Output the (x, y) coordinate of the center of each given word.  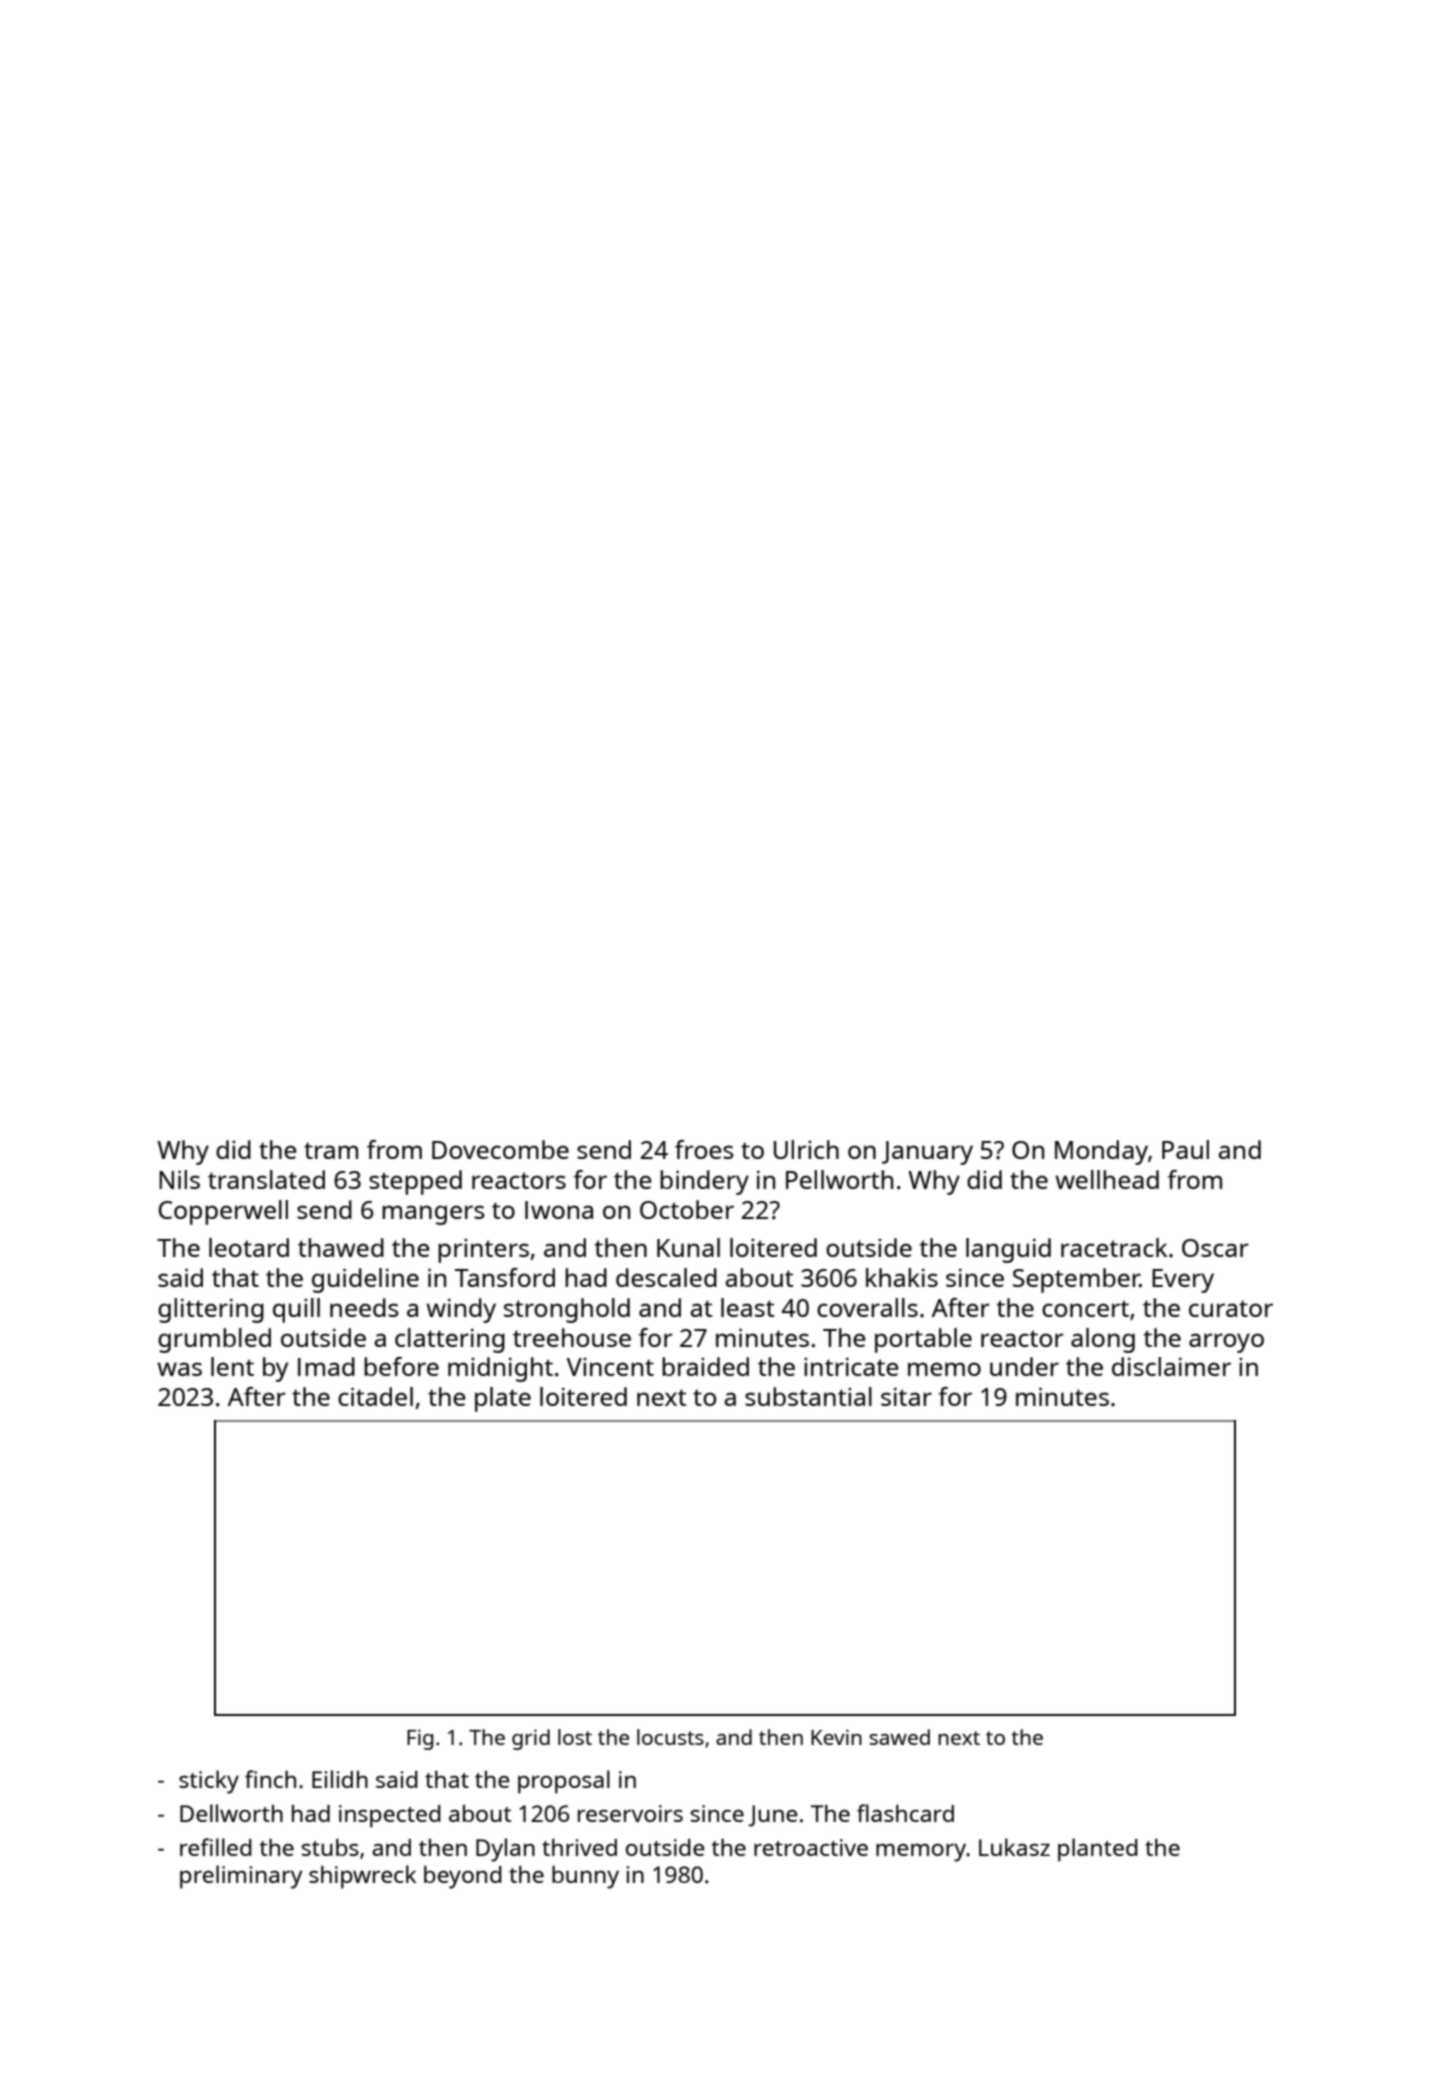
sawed (899, 1737)
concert (1085, 1308)
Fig (420, 1739)
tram (331, 1150)
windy (461, 1310)
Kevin (836, 1737)
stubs (330, 1847)
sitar (906, 1396)
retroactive (811, 1847)
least (748, 1307)
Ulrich (806, 1149)
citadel (375, 1396)
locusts (670, 1737)
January (927, 1153)
